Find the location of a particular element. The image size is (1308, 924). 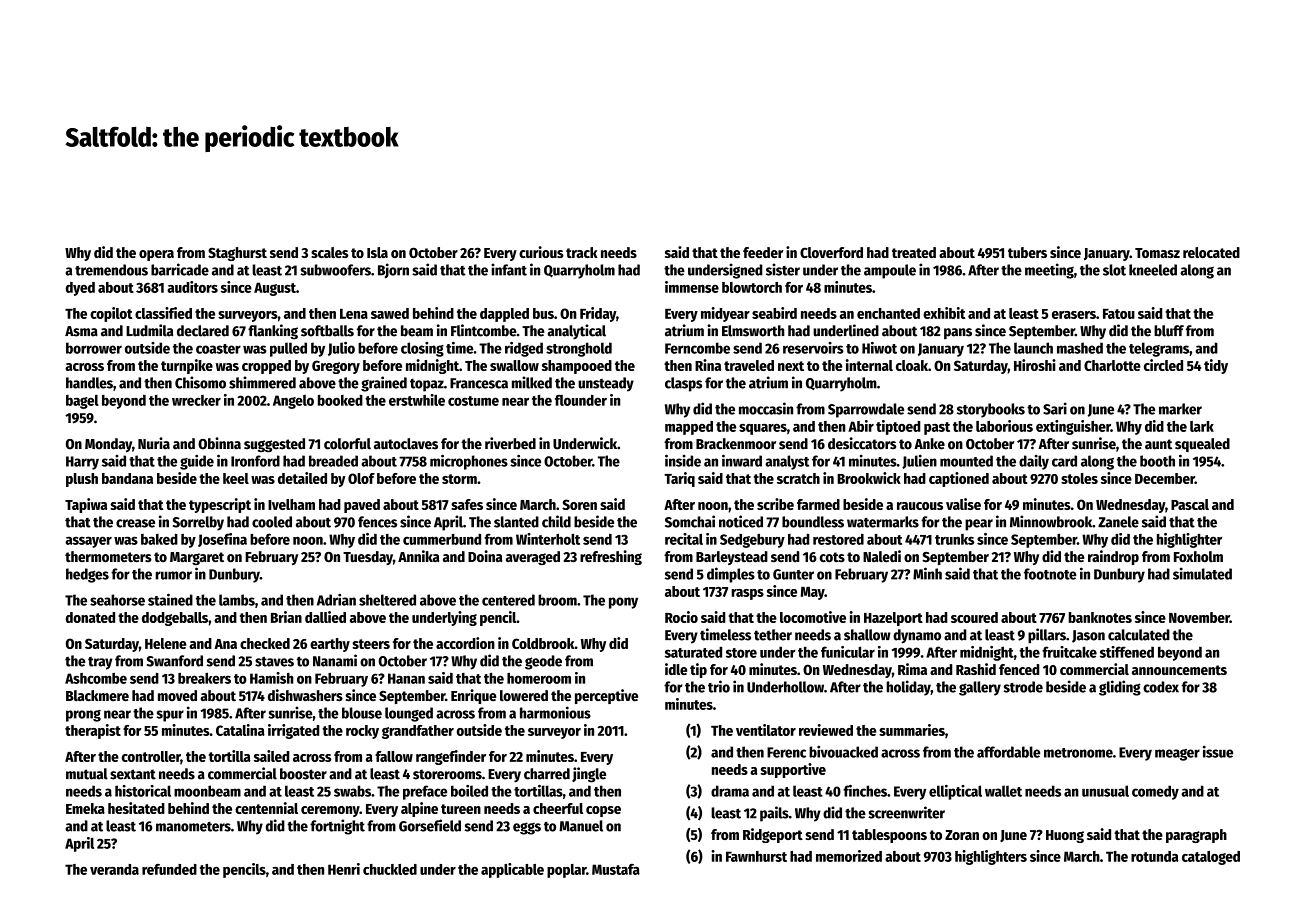

lark is located at coordinates (1202, 426).
